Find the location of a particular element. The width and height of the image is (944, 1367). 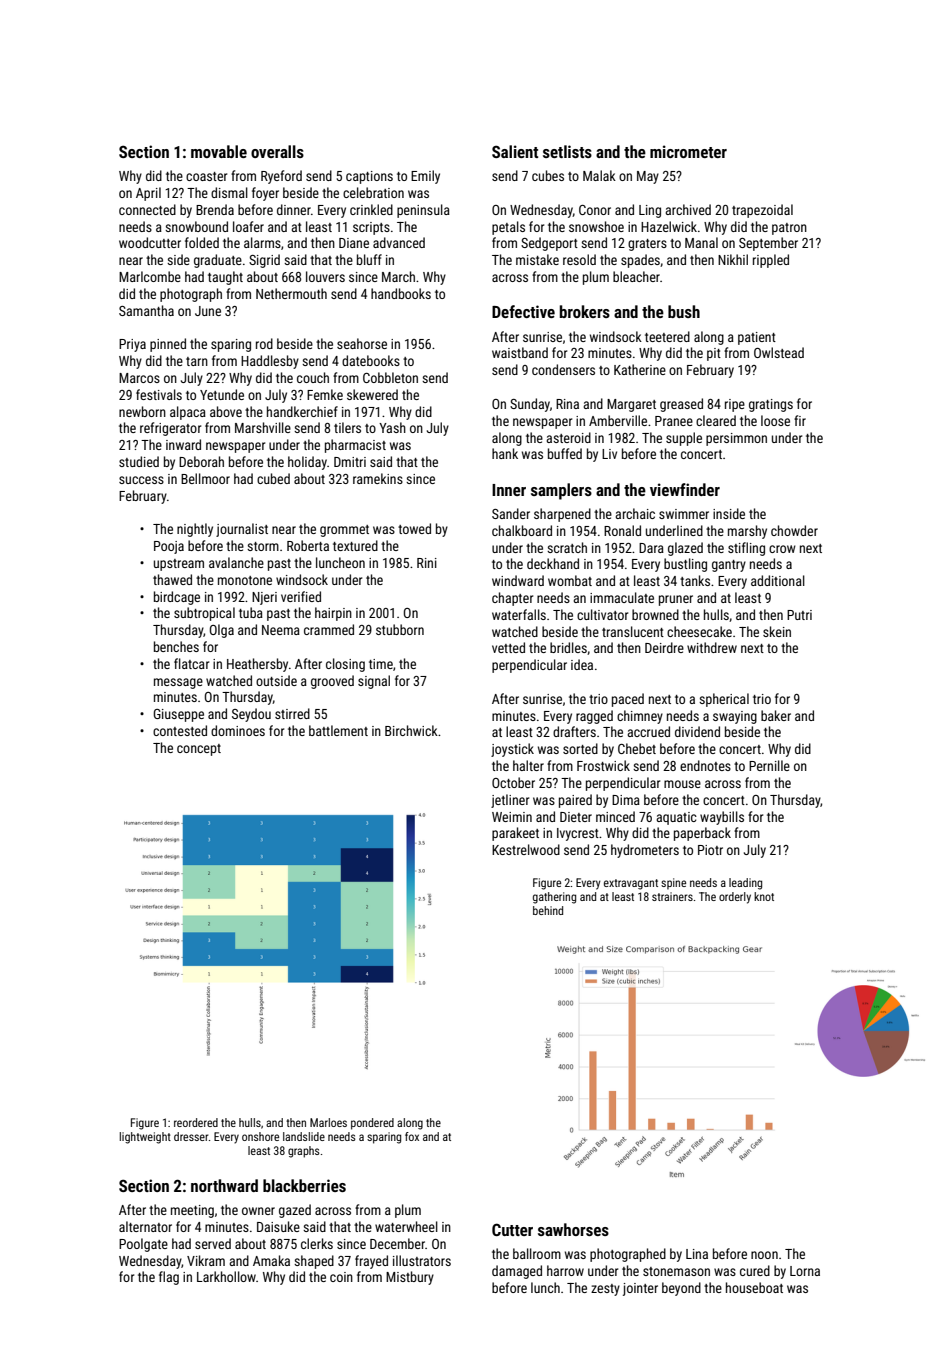

alarms is located at coordinates (262, 242).
